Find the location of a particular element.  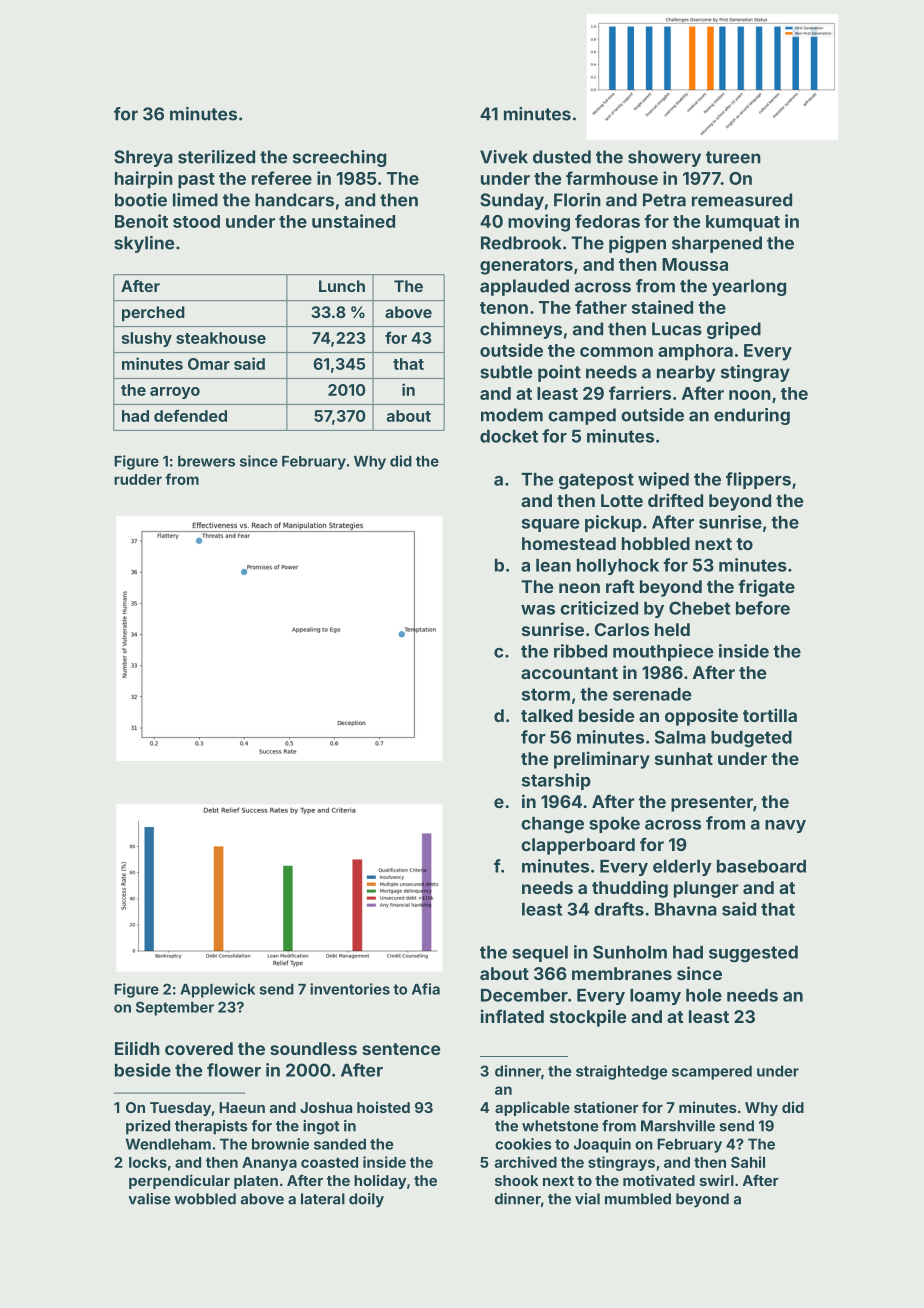

referee is located at coordinates (282, 178).
